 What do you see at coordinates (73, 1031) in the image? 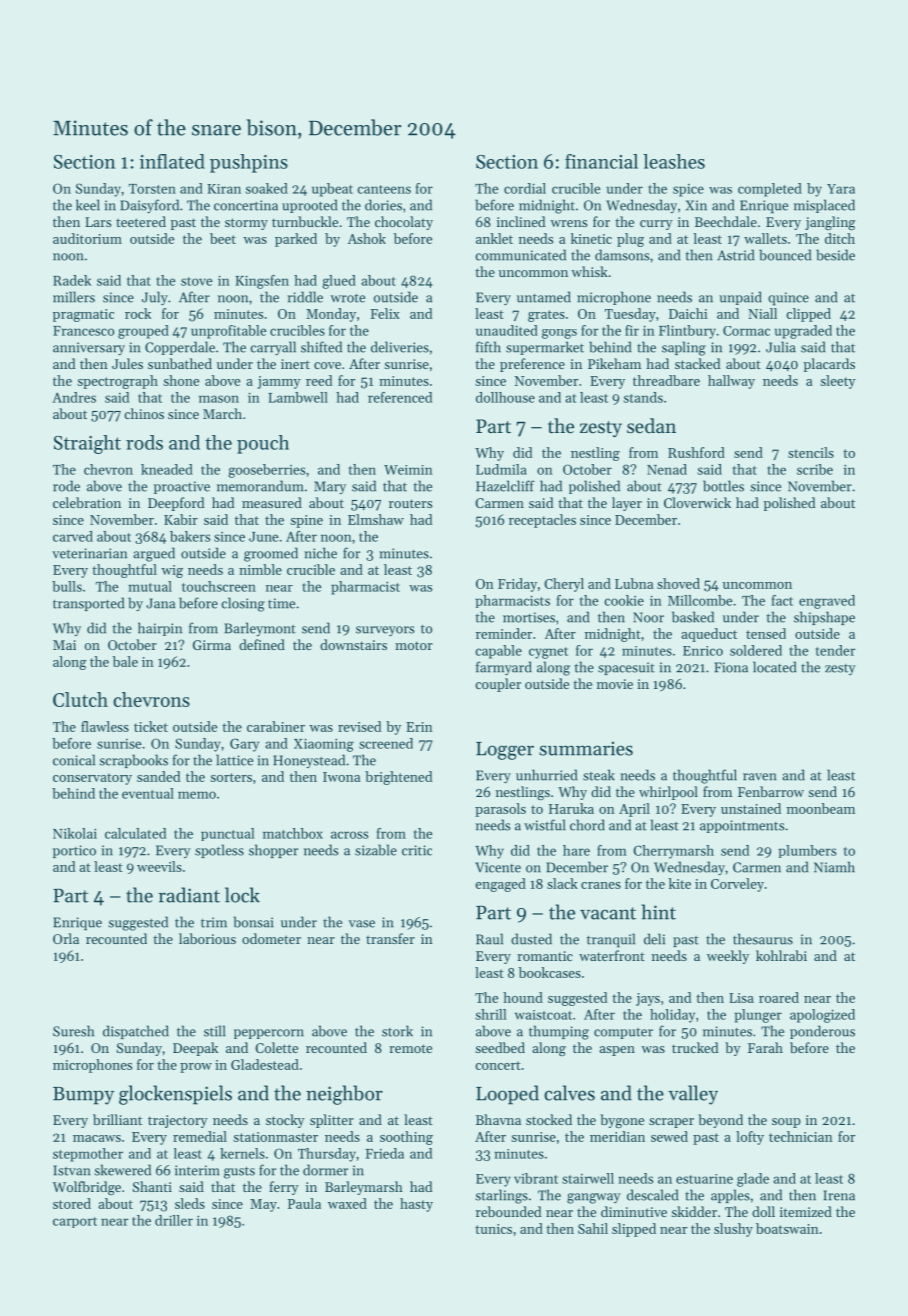
I see `Suresh` at bounding box center [73, 1031].
